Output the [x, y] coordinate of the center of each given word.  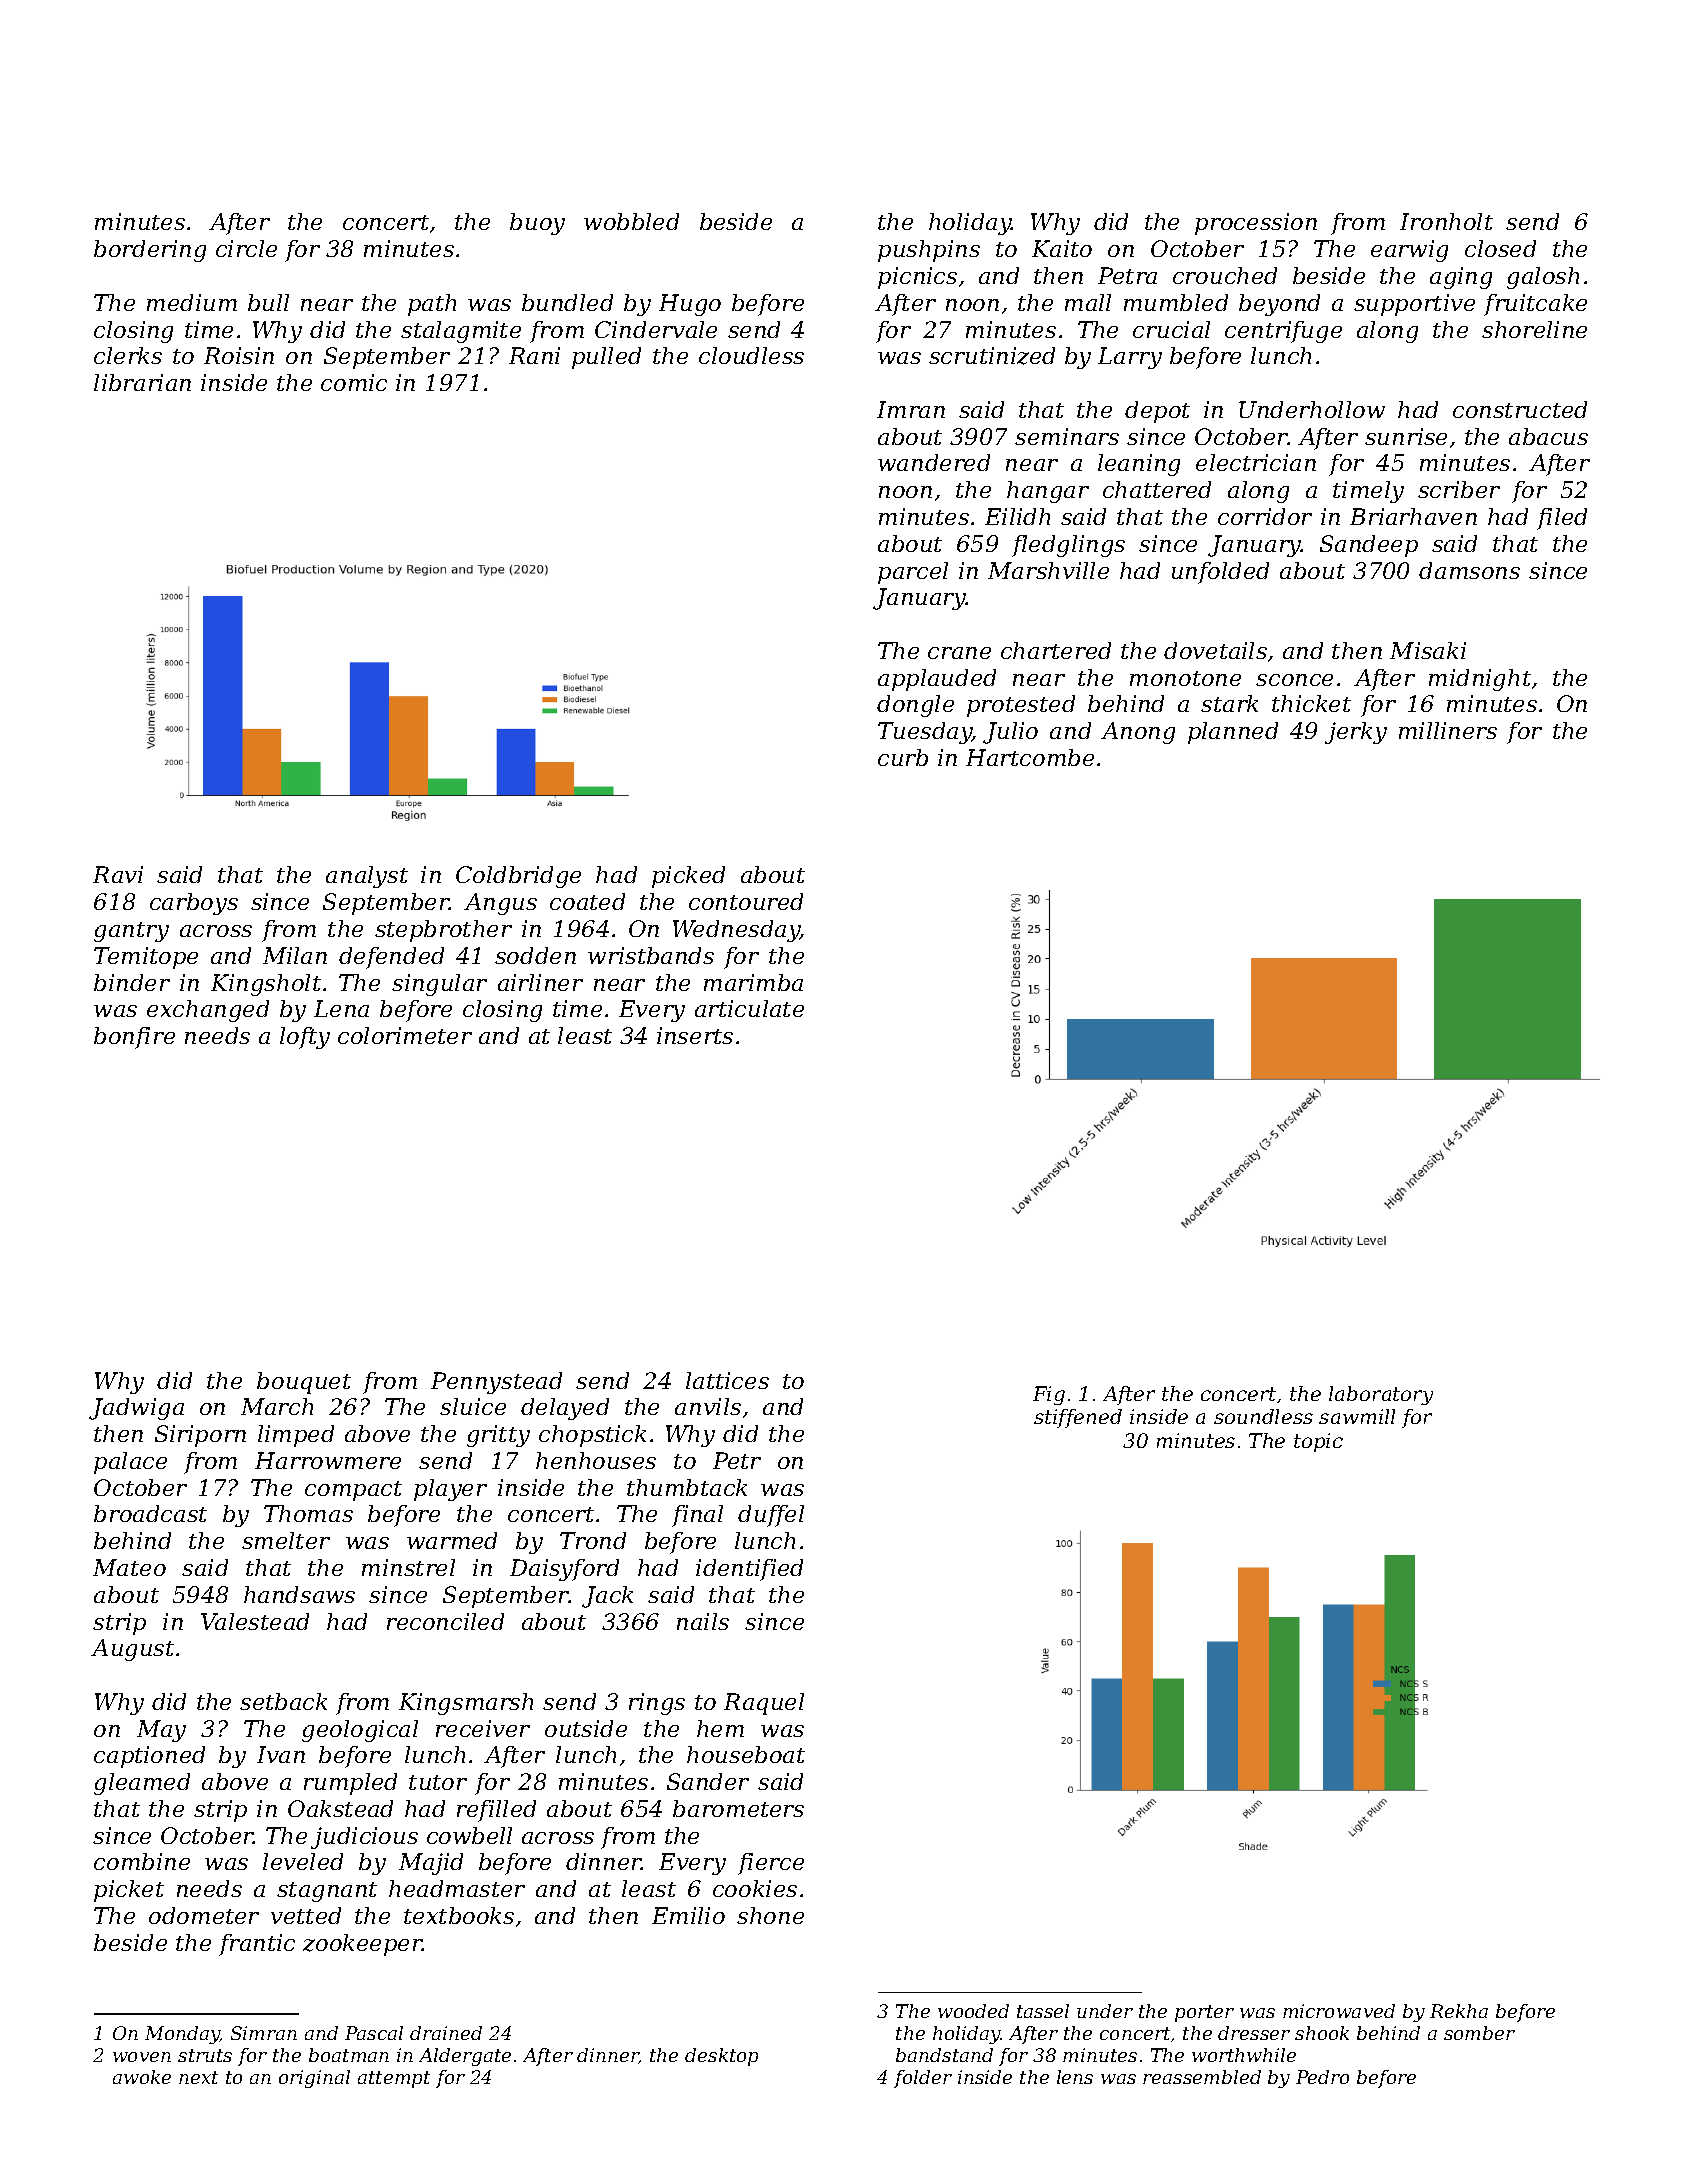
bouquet [304, 1383]
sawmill [1357, 1416]
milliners [1448, 730]
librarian [142, 382]
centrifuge [1283, 332]
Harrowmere [328, 1460]
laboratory [1381, 1395]
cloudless [751, 355]
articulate [749, 1008]
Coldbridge [518, 877]
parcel [913, 573]
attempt [394, 2079]
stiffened [1078, 1418]
